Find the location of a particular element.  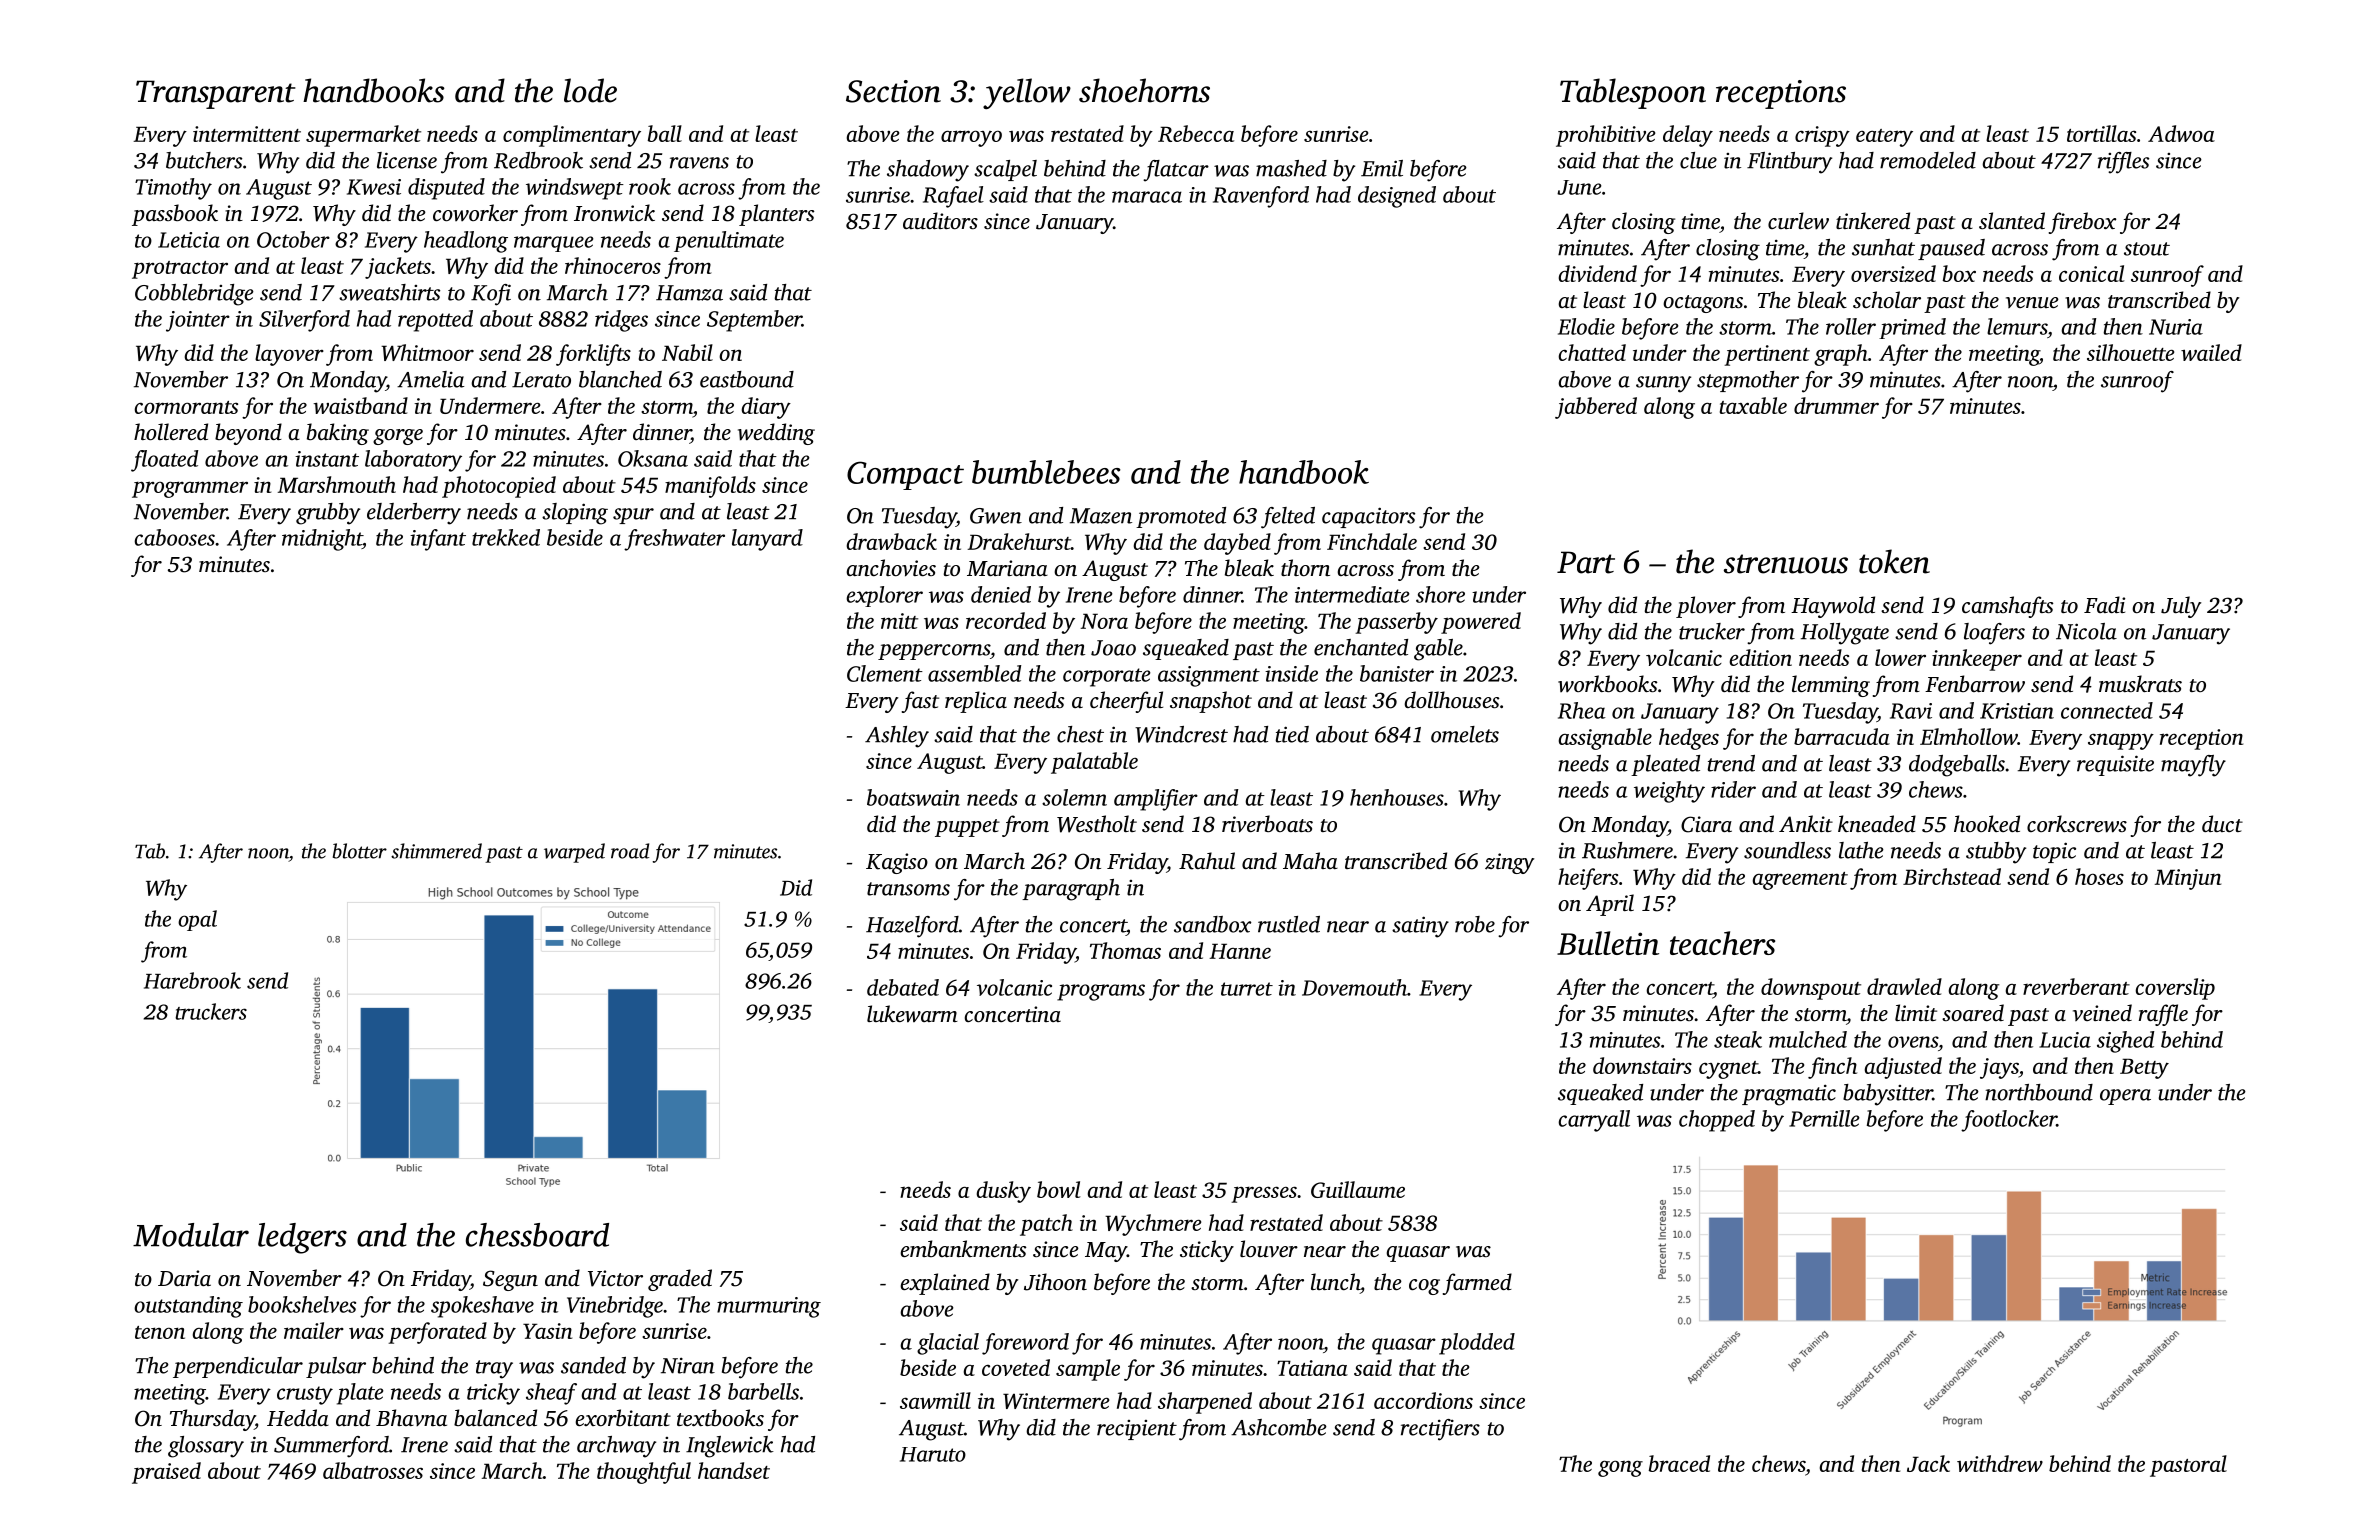

tortillas is located at coordinates (2101, 133).
